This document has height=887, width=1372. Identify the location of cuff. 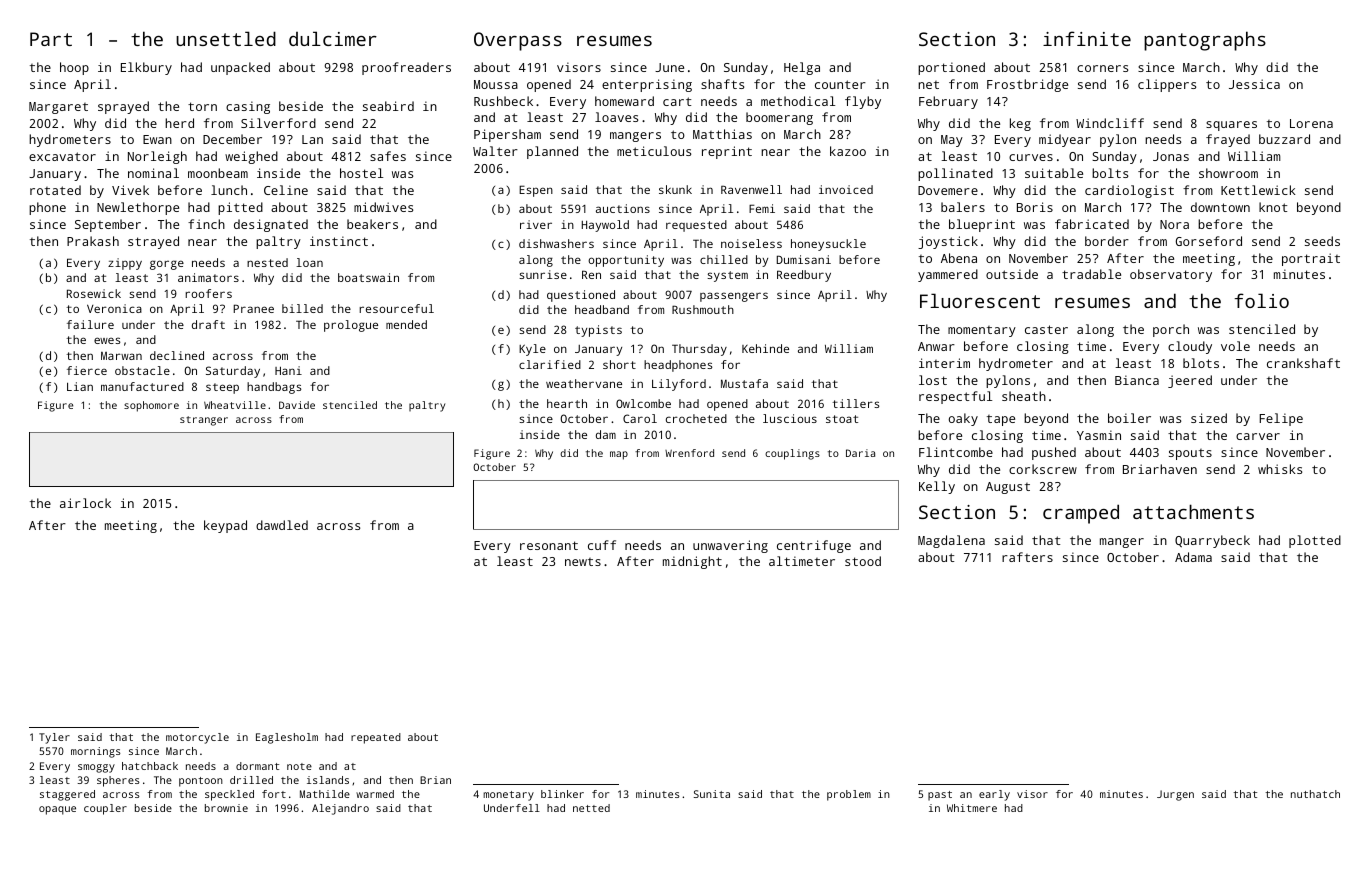
(602, 545).
